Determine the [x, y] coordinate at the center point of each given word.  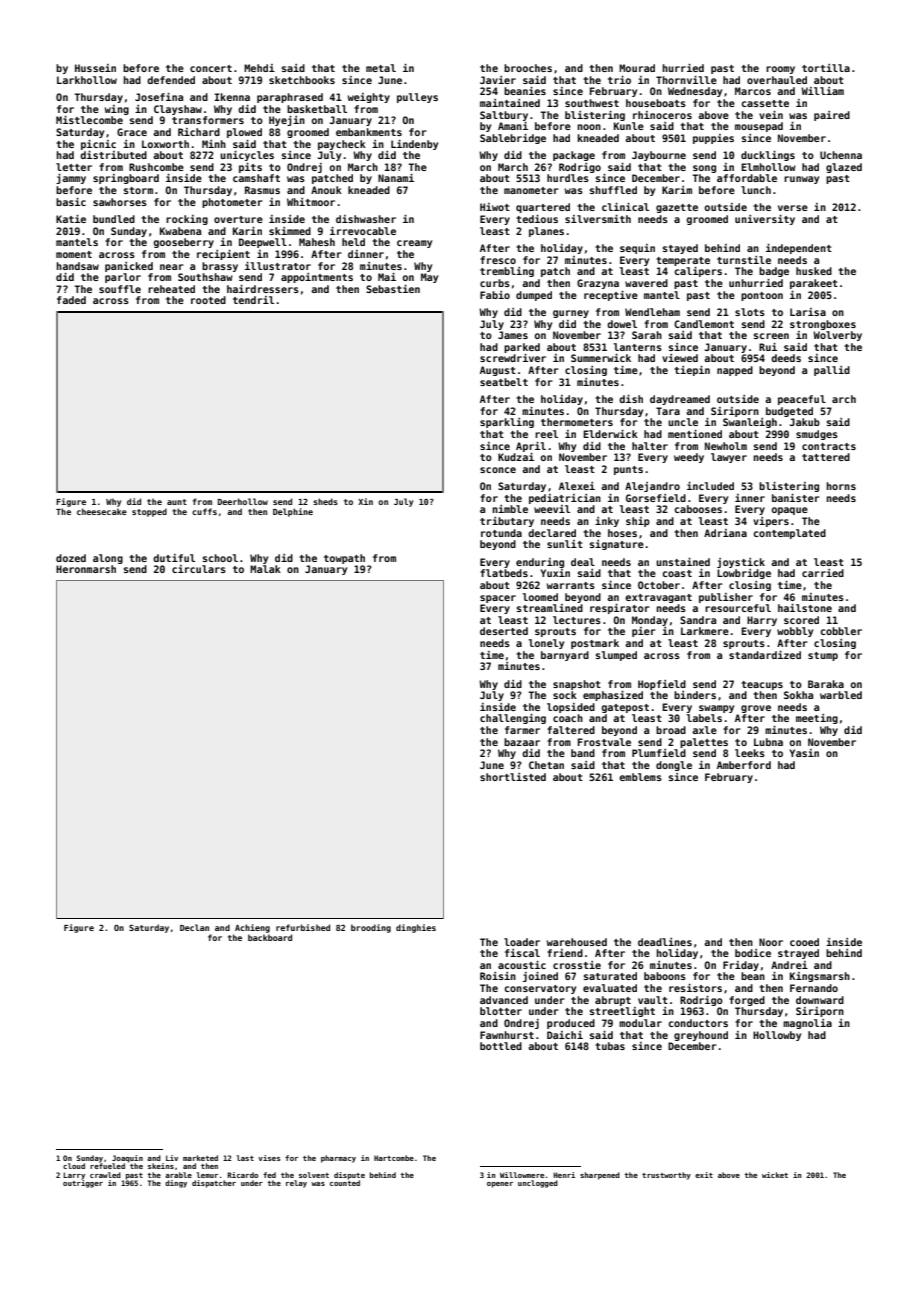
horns [841, 486]
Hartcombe [394, 1158]
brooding [371, 928]
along [108, 559]
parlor [123, 278]
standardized [765, 655]
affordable [747, 178]
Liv [172, 1158]
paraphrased [290, 98]
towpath [344, 559]
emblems [640, 777]
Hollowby [777, 1036]
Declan [194, 927]
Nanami [396, 178]
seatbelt [504, 382]
